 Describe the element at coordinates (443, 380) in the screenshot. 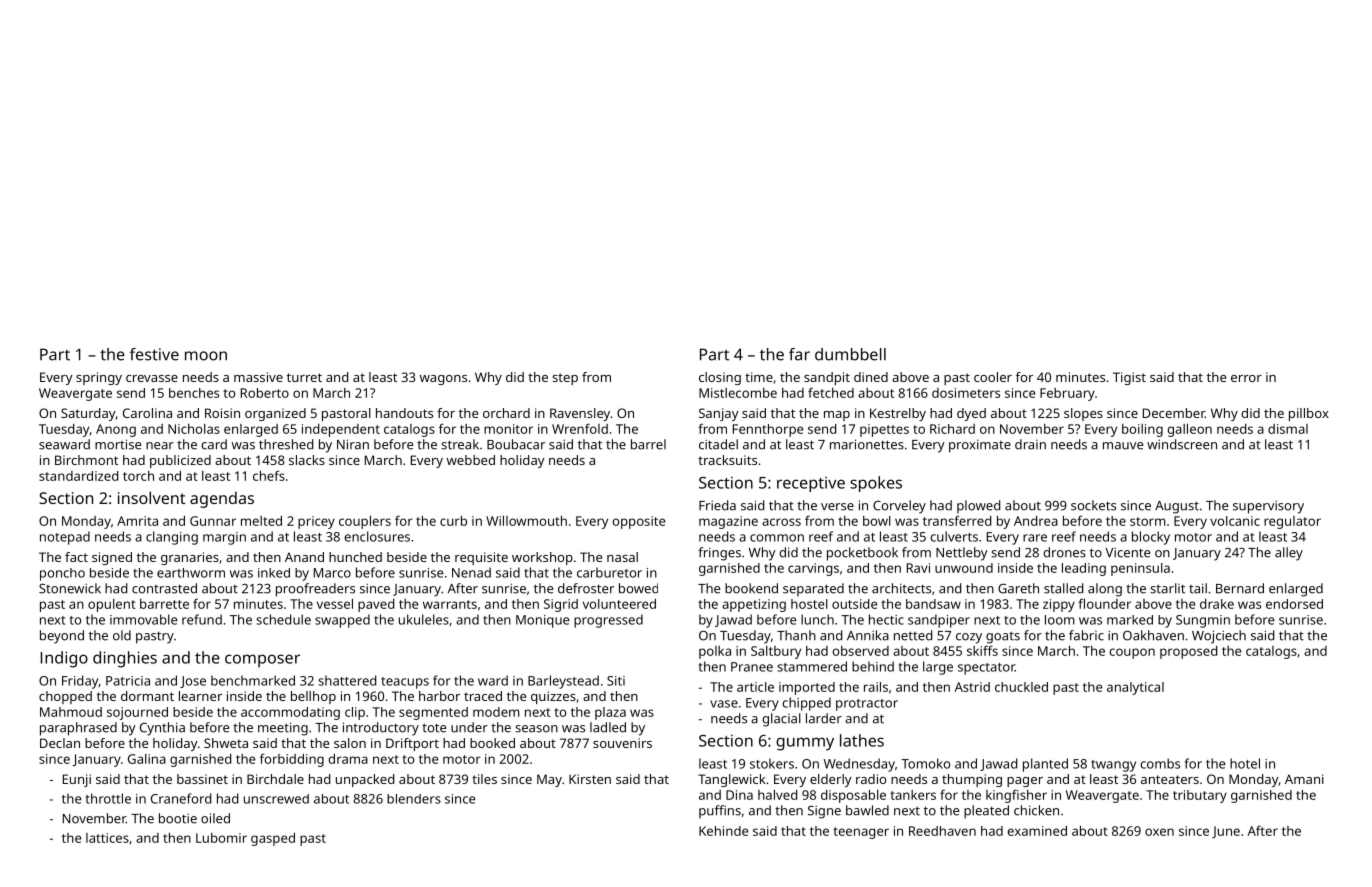

I see `wagons` at that location.
